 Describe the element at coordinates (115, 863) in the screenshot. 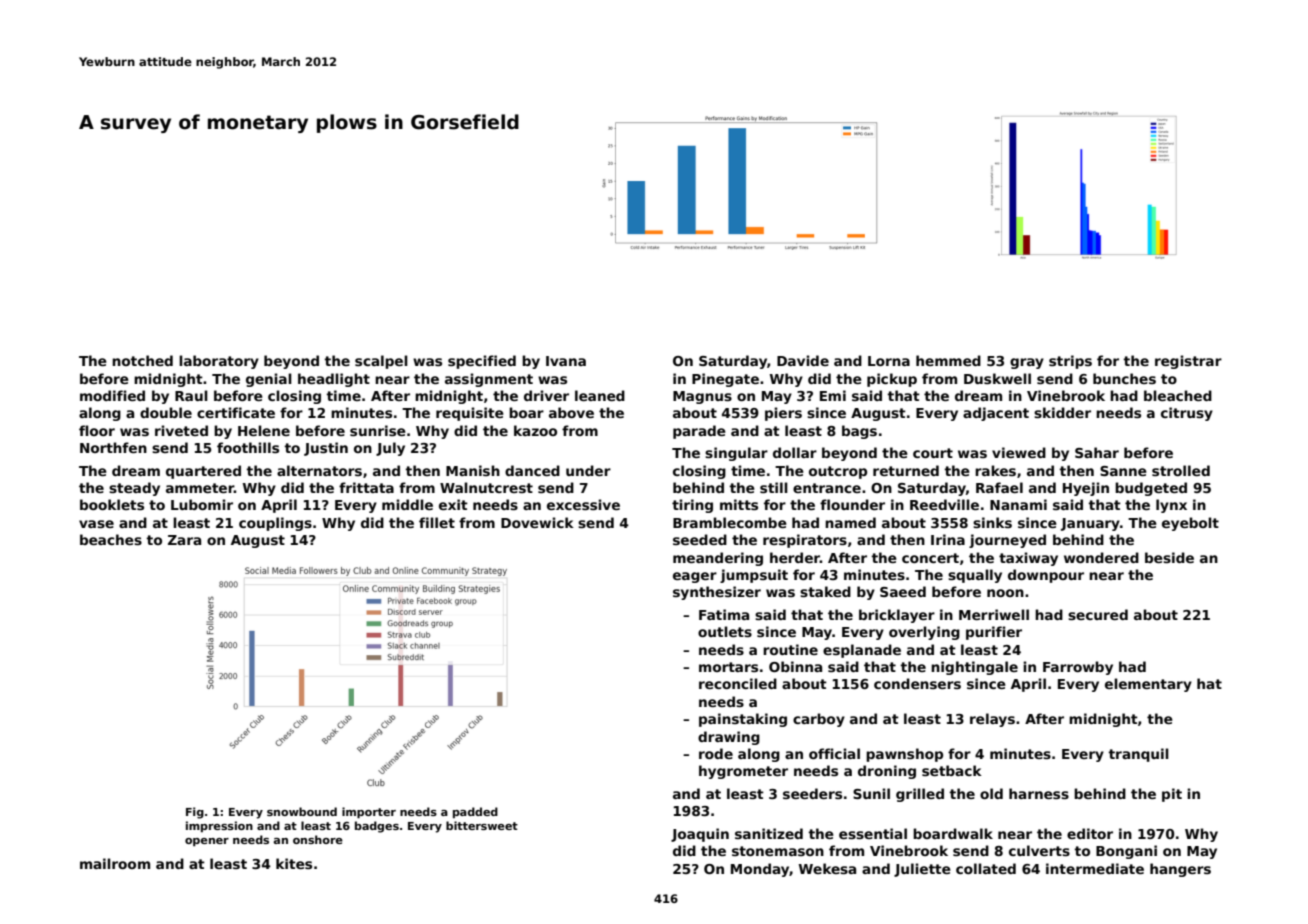

I see `mailroom` at that location.
